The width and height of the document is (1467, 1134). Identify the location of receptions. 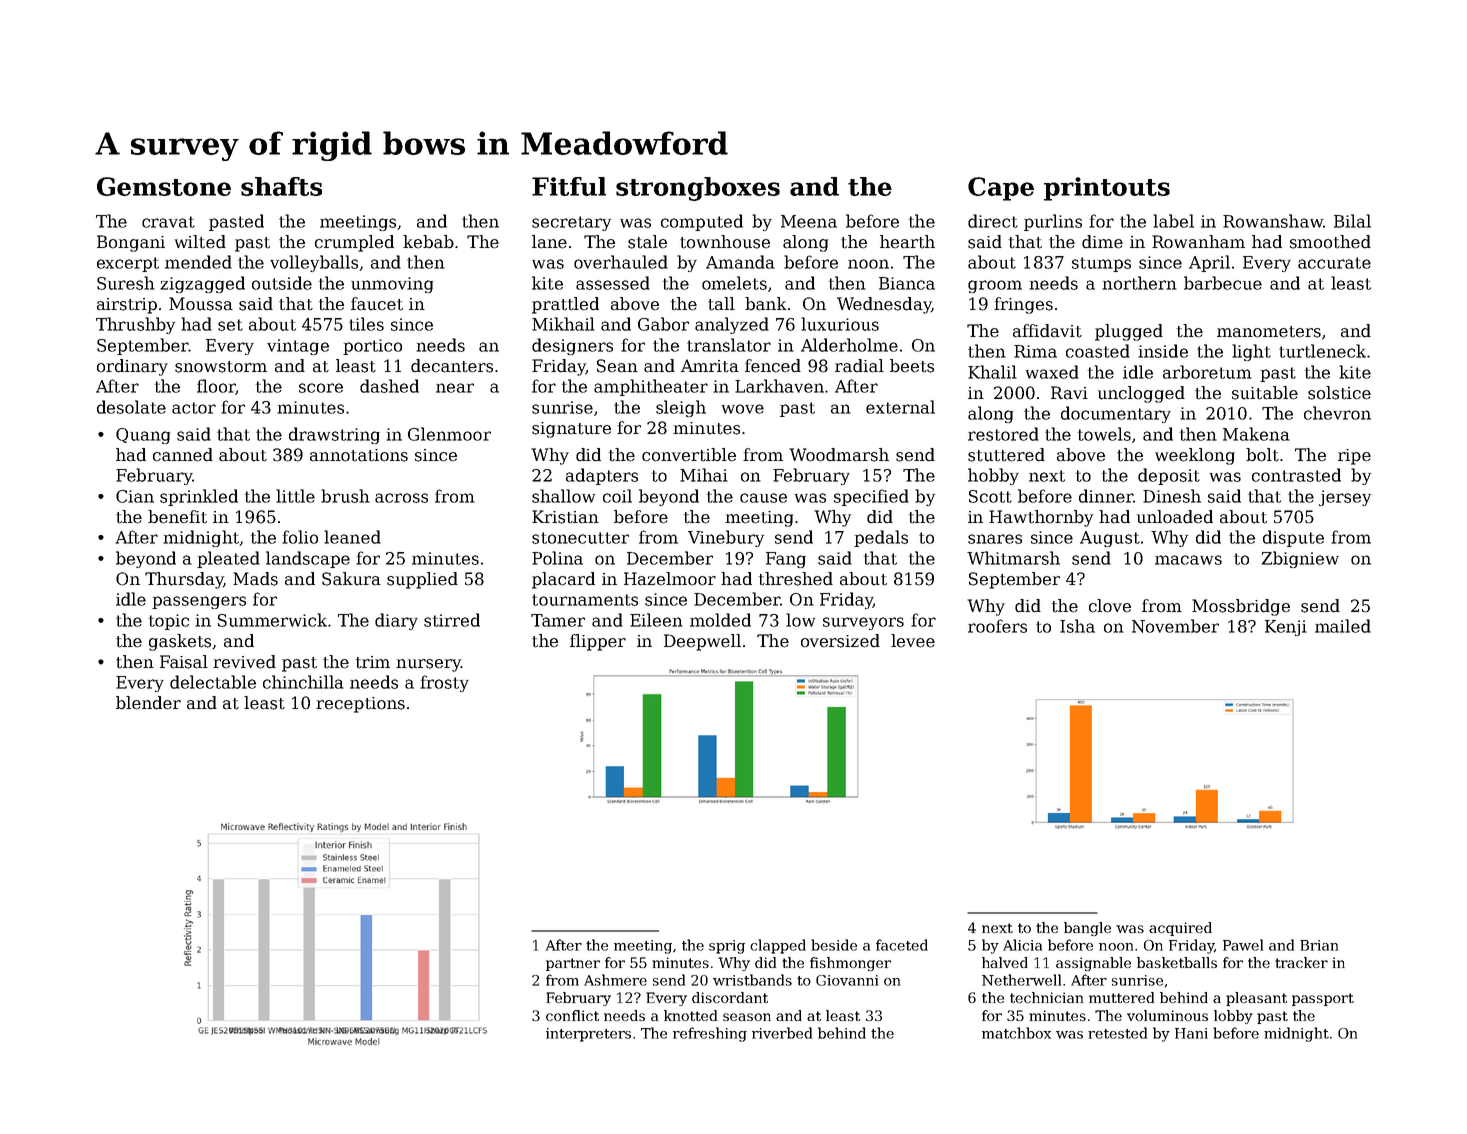
(360, 705).
